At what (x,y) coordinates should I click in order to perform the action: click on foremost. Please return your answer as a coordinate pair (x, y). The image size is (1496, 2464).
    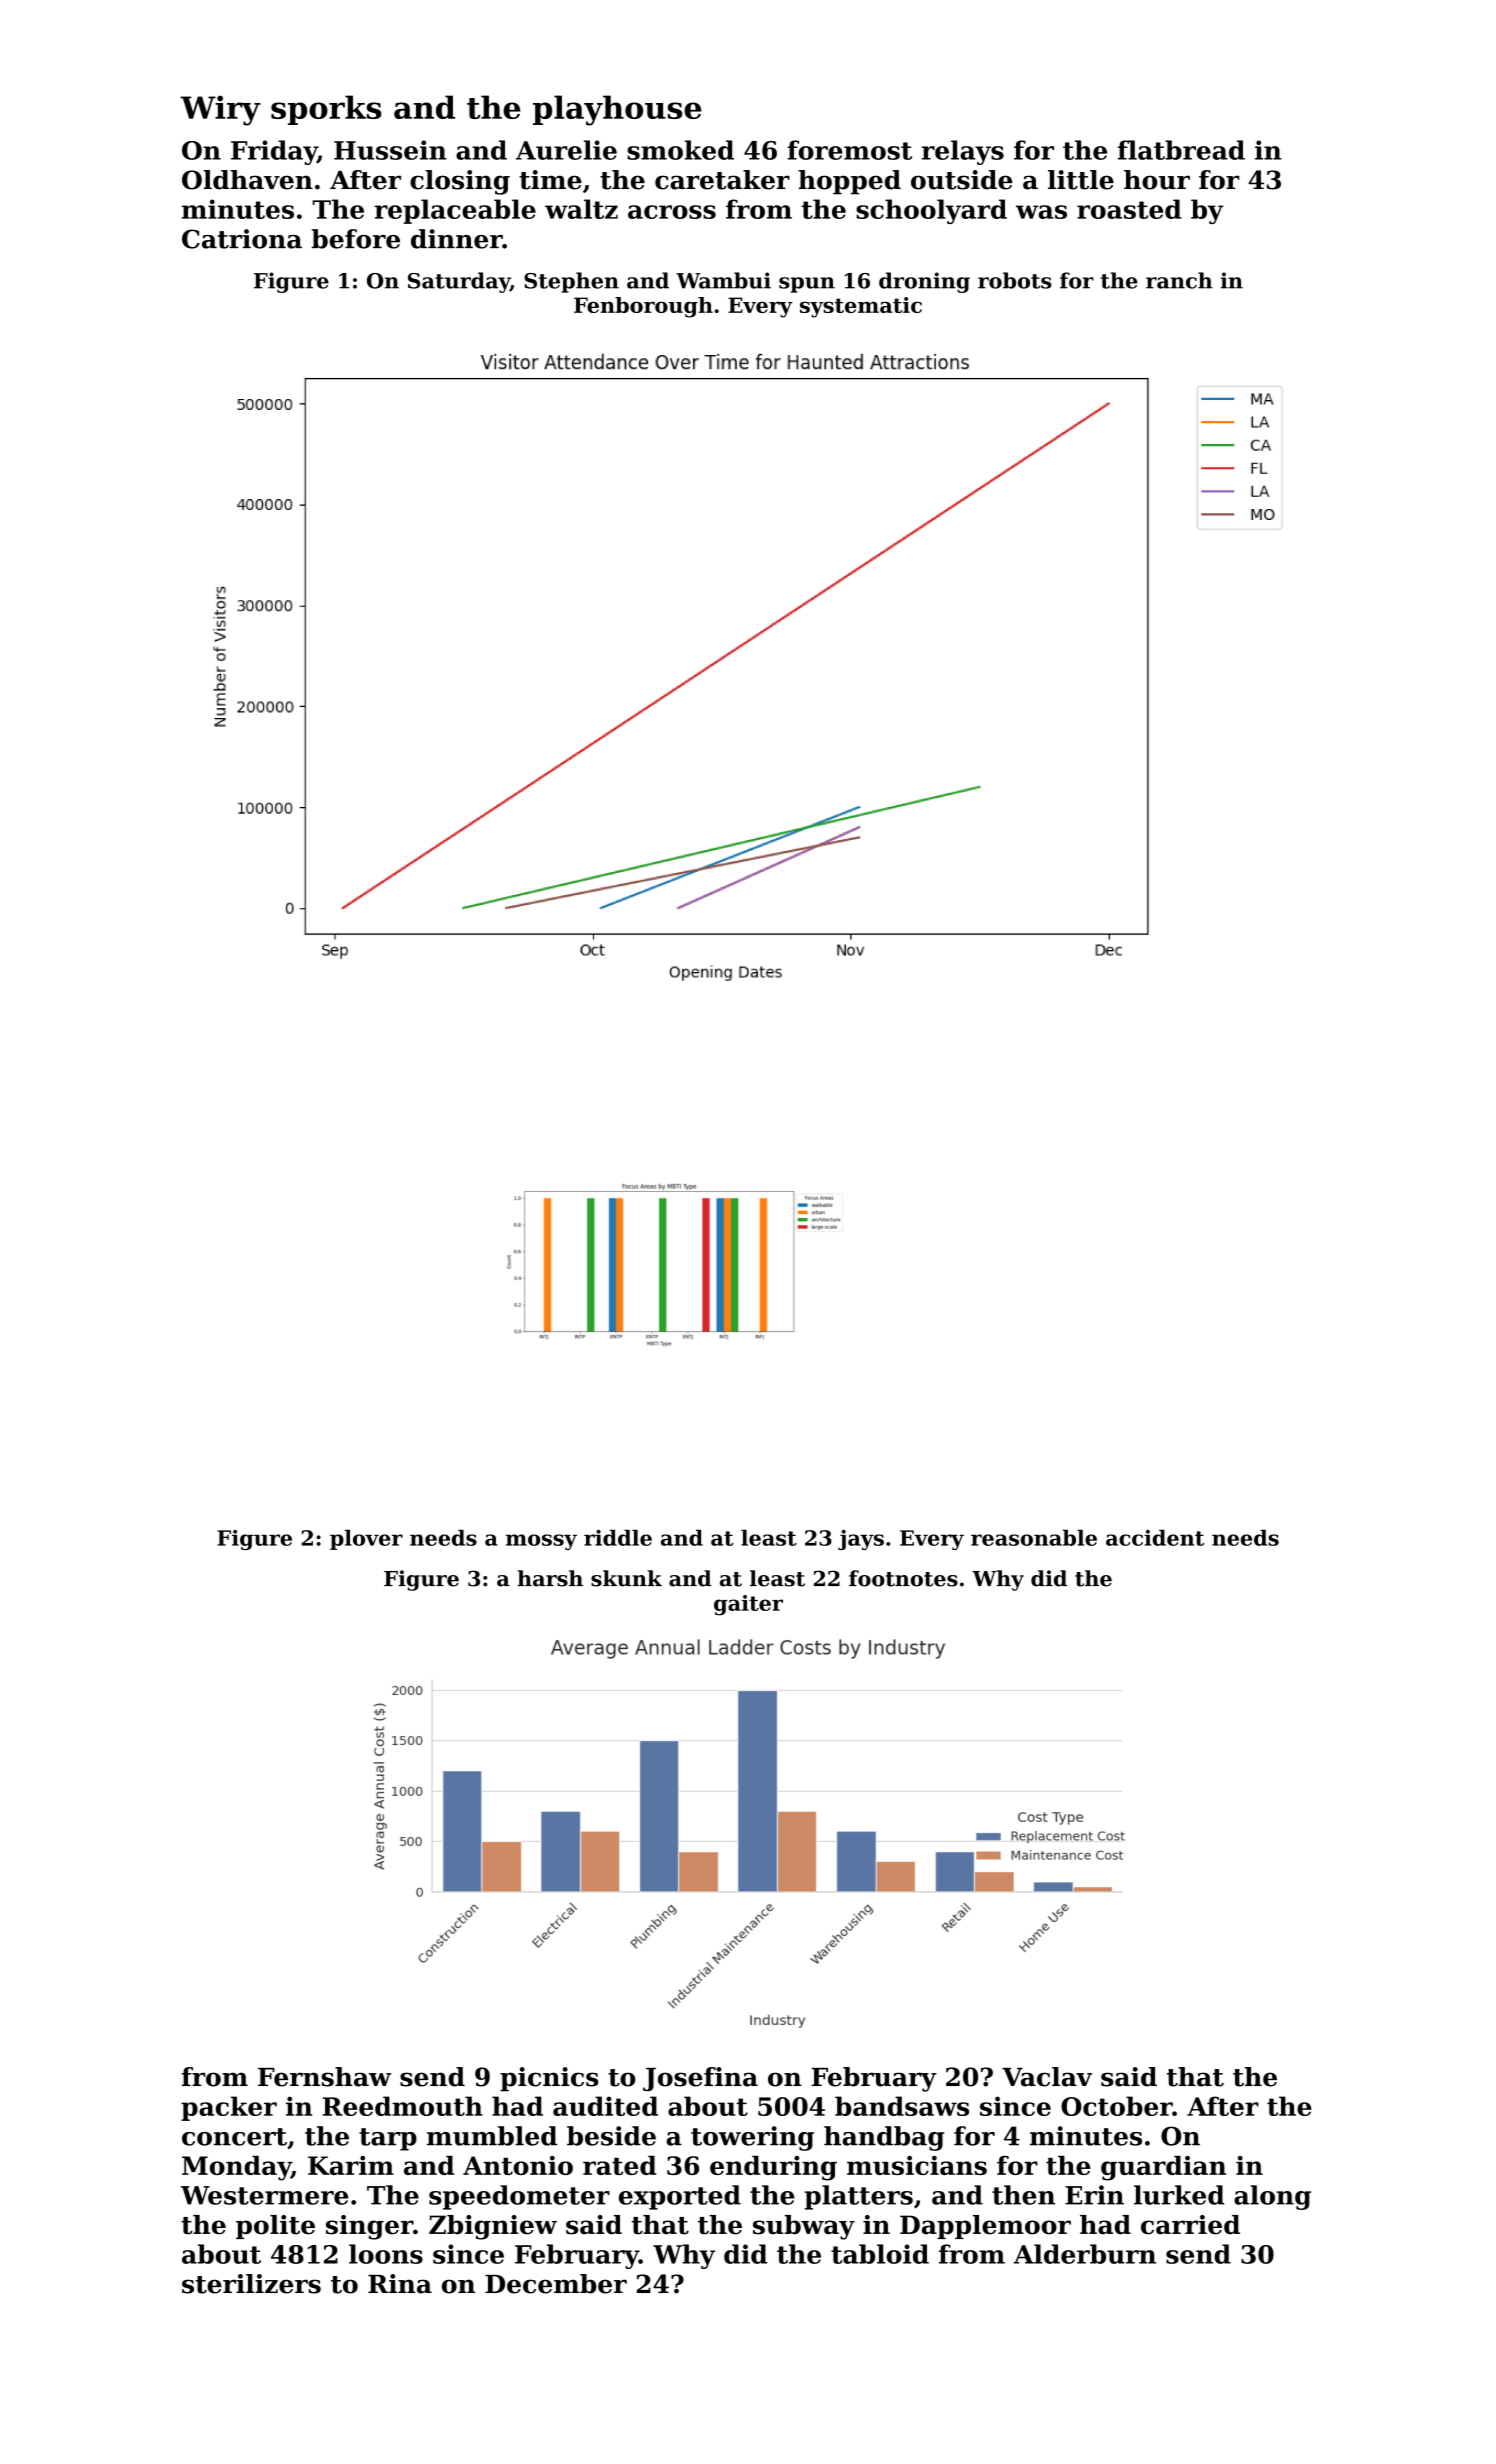
    Looking at the image, I should click on (849, 150).
